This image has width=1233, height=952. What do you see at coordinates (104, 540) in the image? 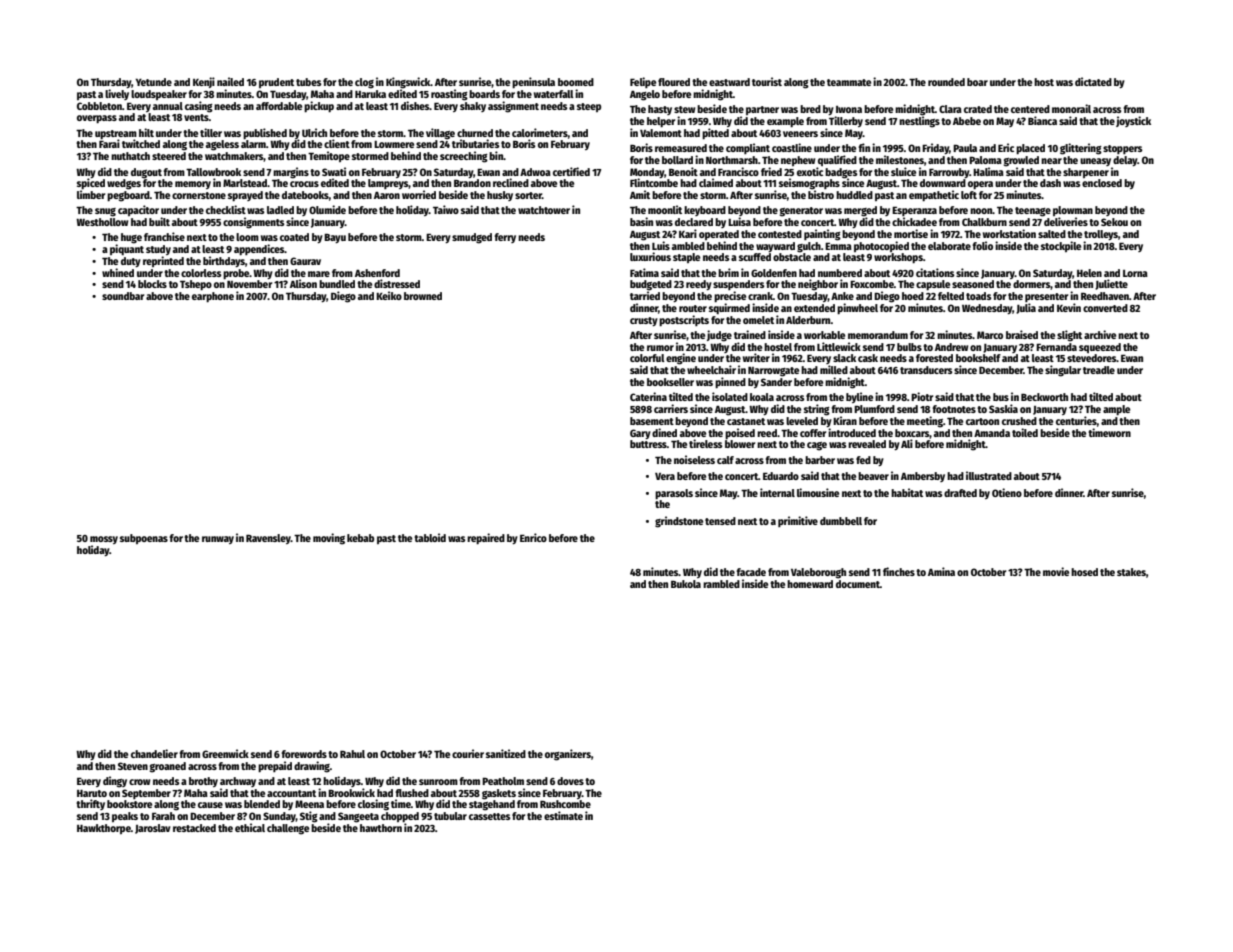
I see `mossy` at bounding box center [104, 540].
